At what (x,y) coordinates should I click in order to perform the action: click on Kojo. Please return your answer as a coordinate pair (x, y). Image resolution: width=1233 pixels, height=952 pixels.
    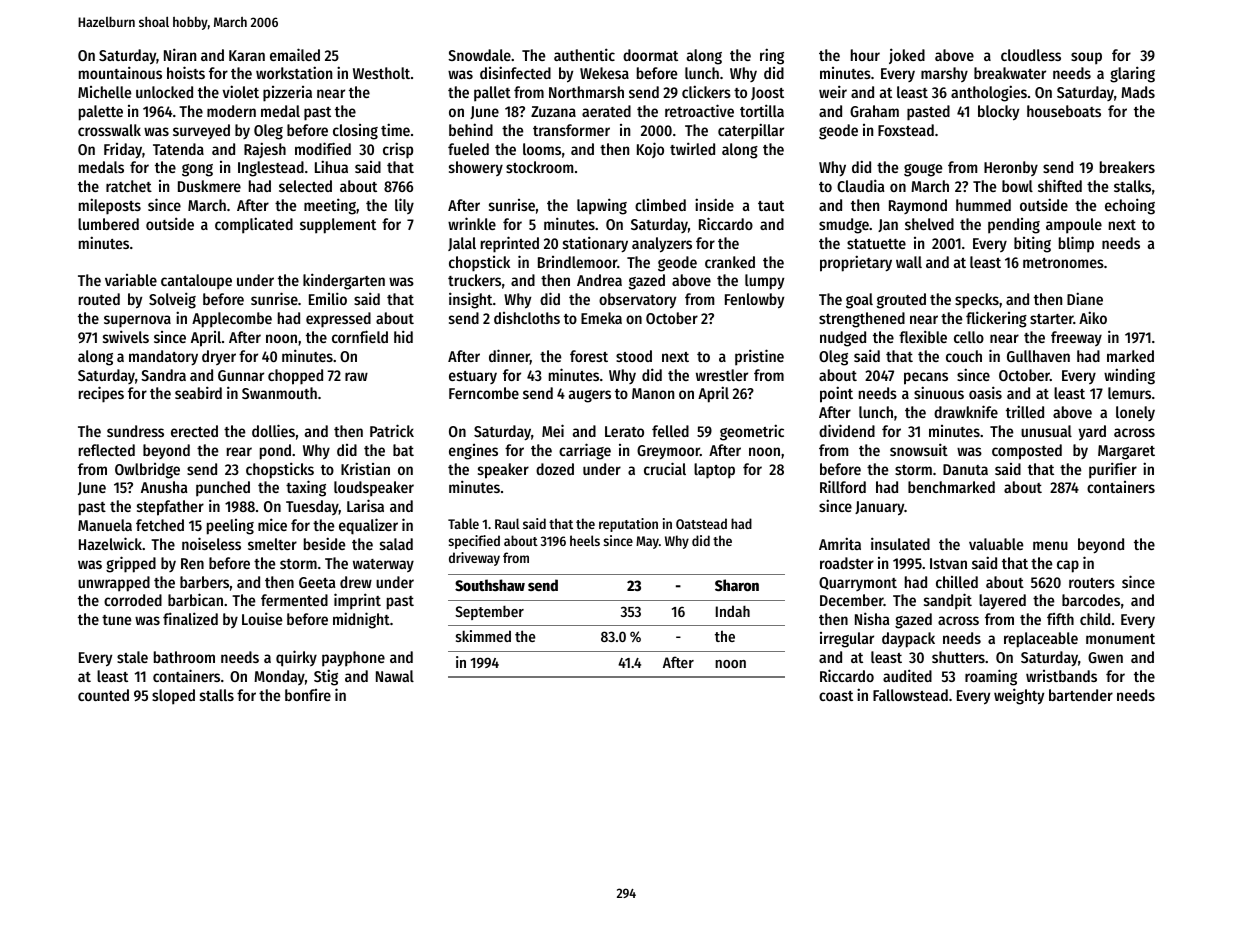
    Looking at the image, I should click on (650, 150).
